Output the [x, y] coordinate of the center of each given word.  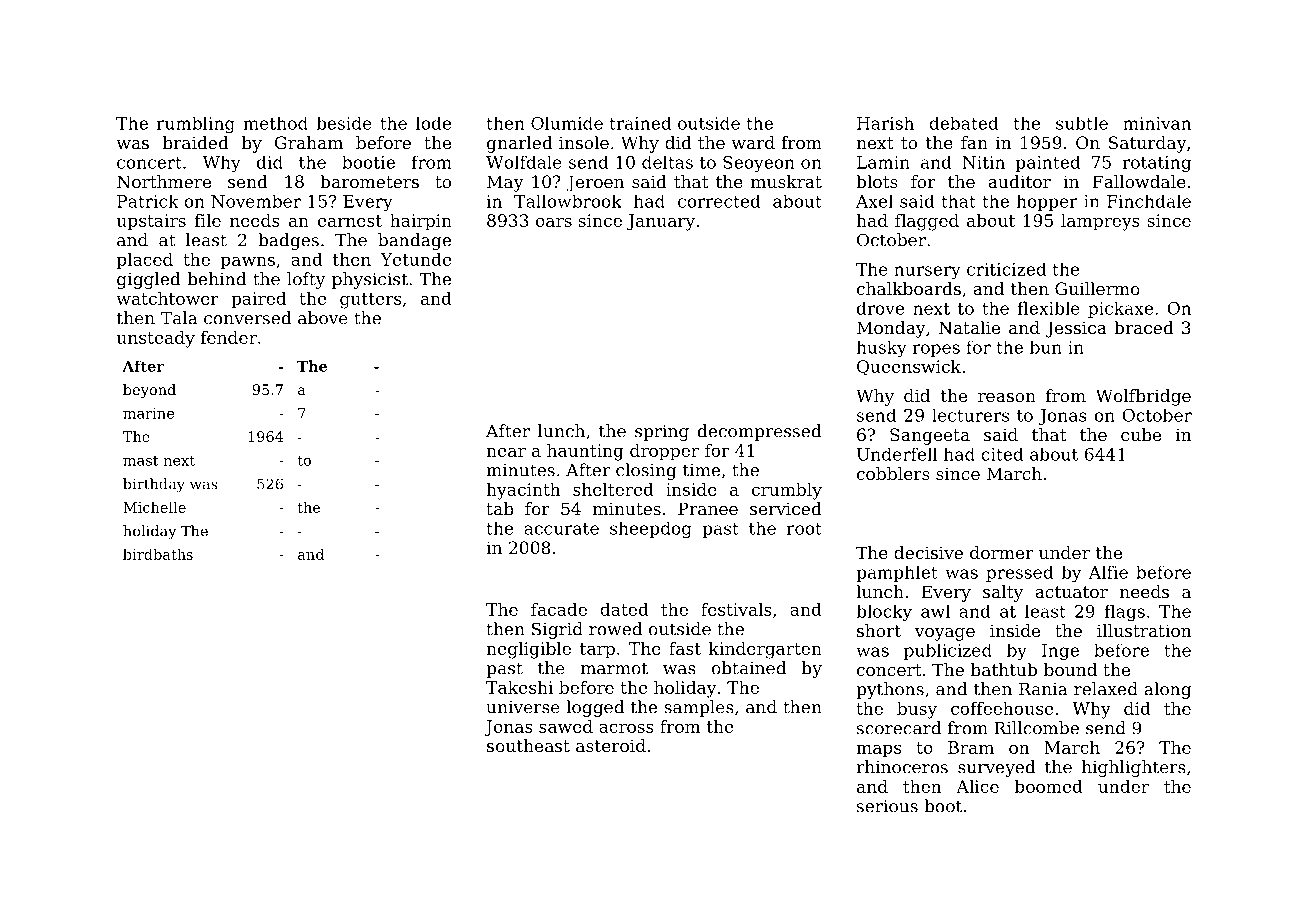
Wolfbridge [1143, 397]
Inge [1060, 652]
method [276, 123]
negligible [528, 650]
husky [882, 348]
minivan [1157, 123]
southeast [528, 745]
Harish [885, 123]
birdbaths [158, 554]
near [506, 452]
